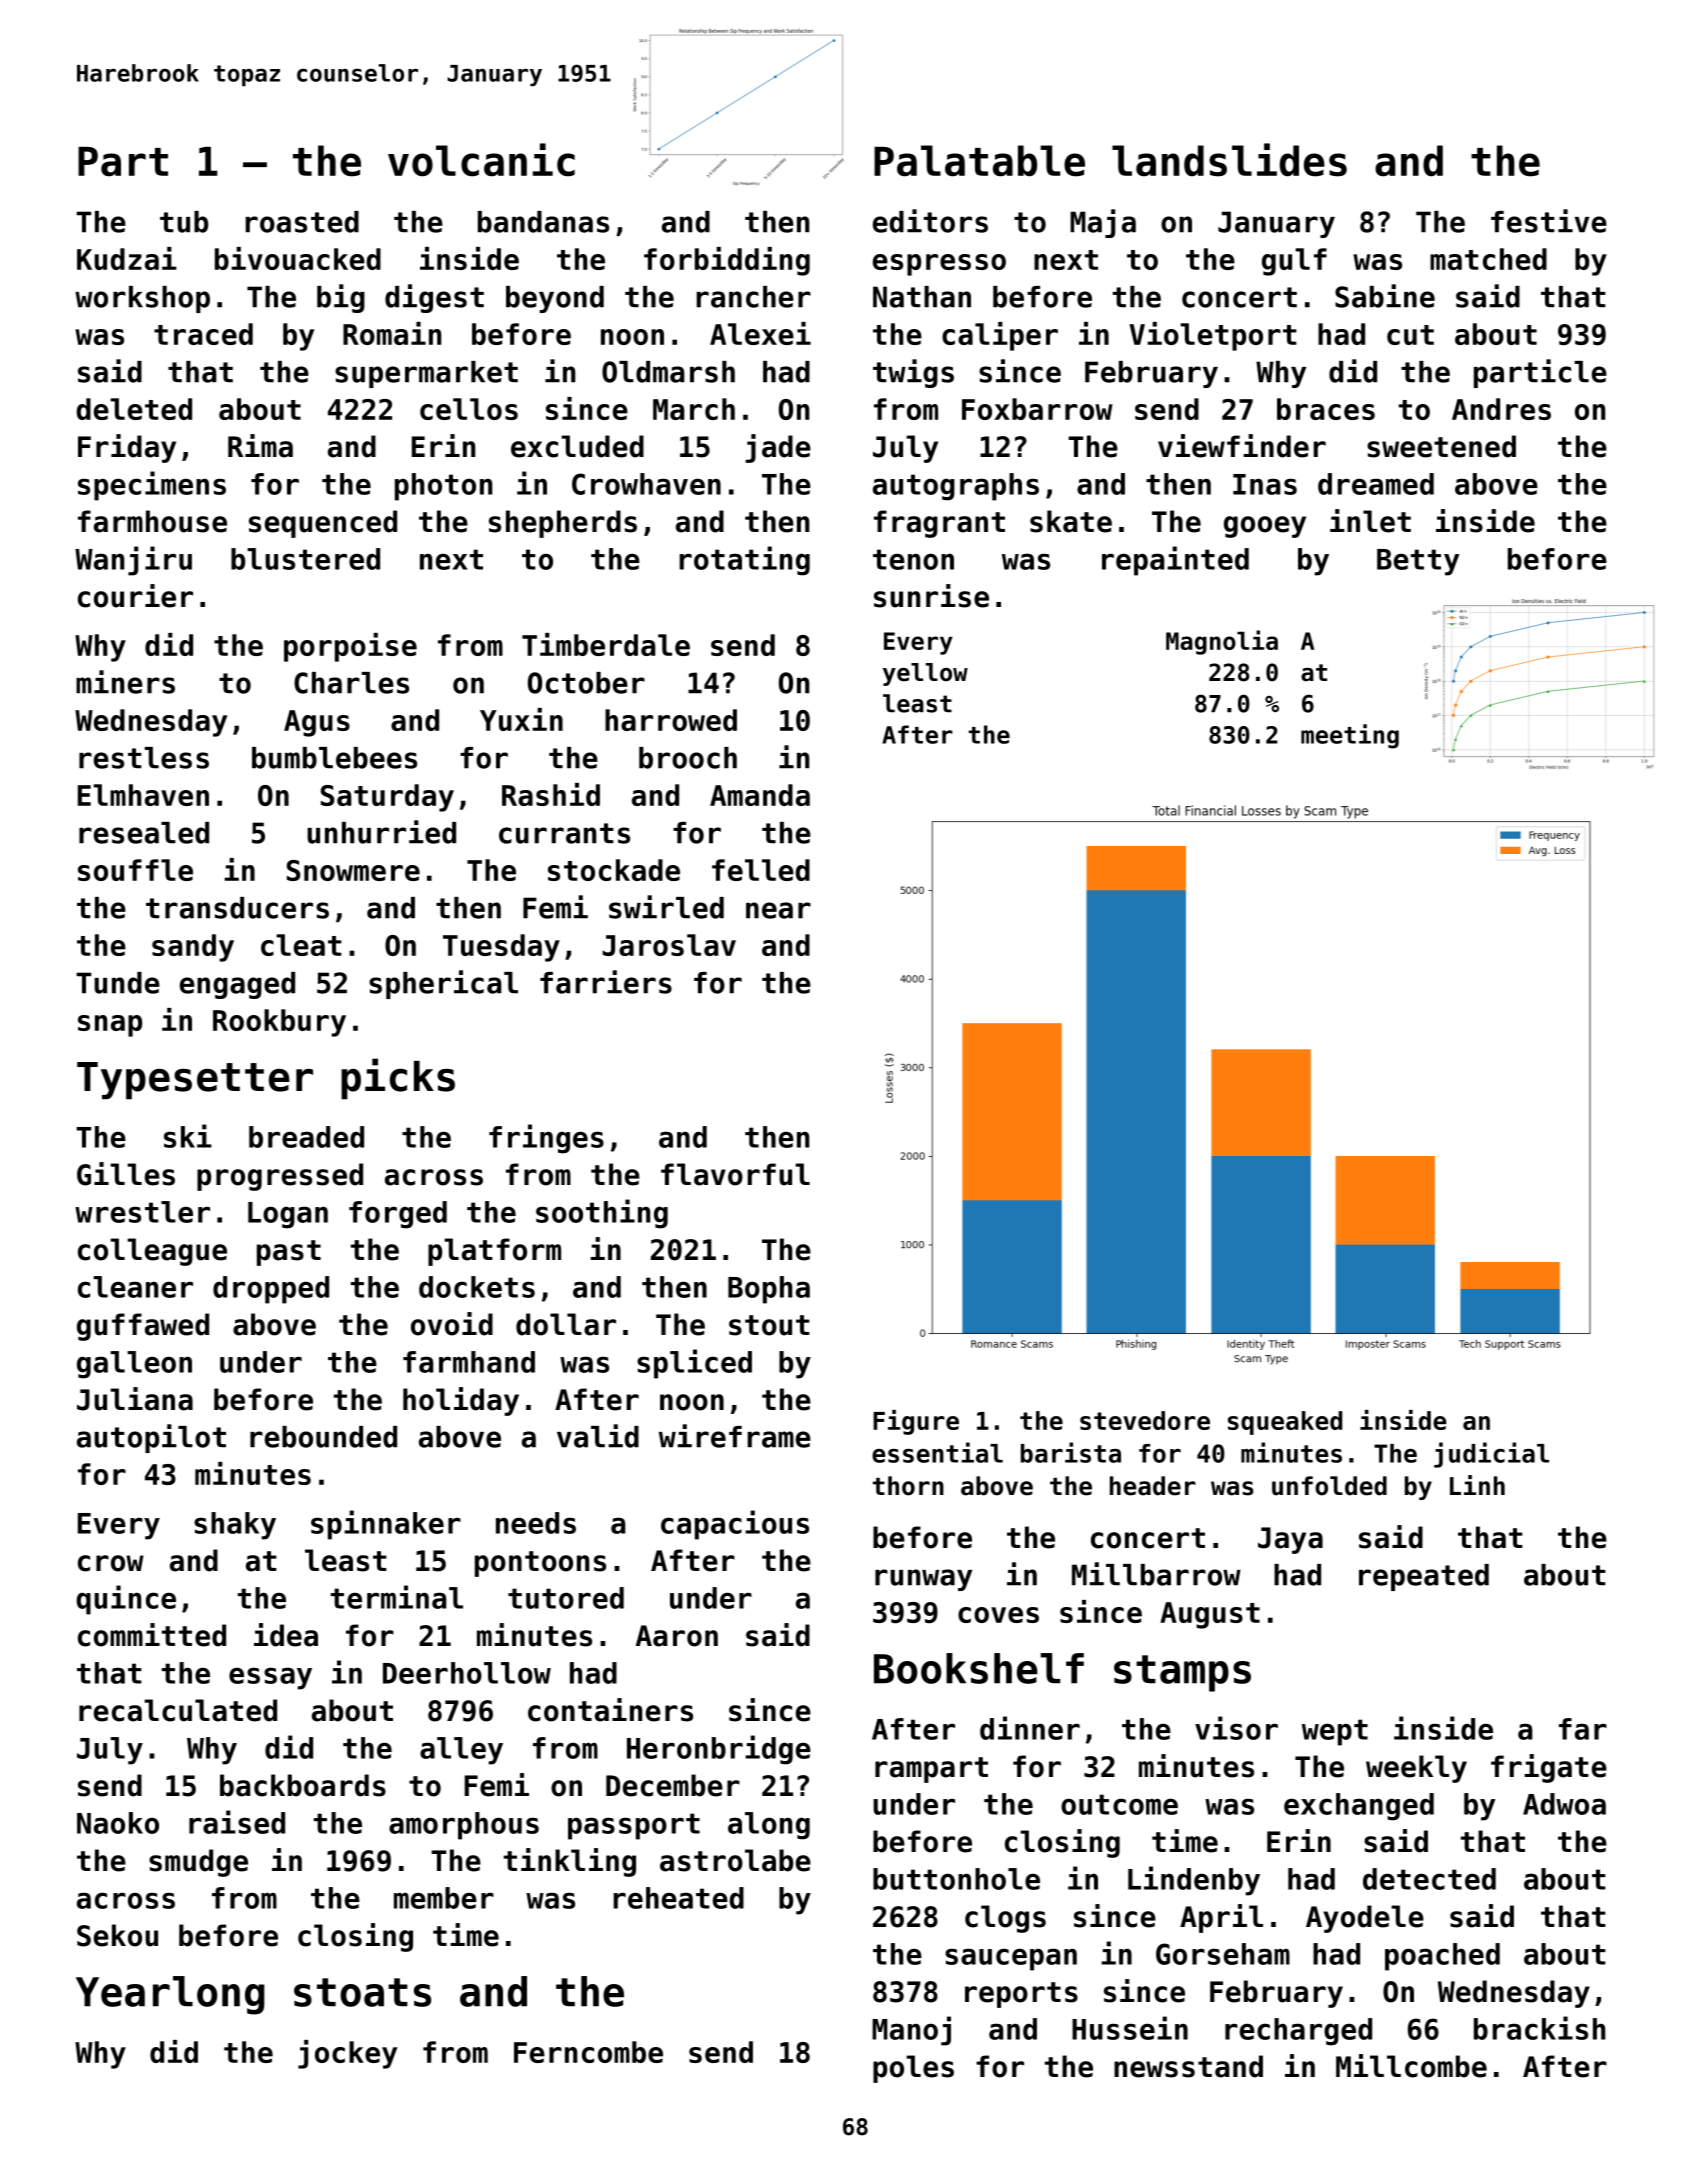 This screenshot has height=2178, width=1683. I want to click on barista, so click(1071, 1452).
